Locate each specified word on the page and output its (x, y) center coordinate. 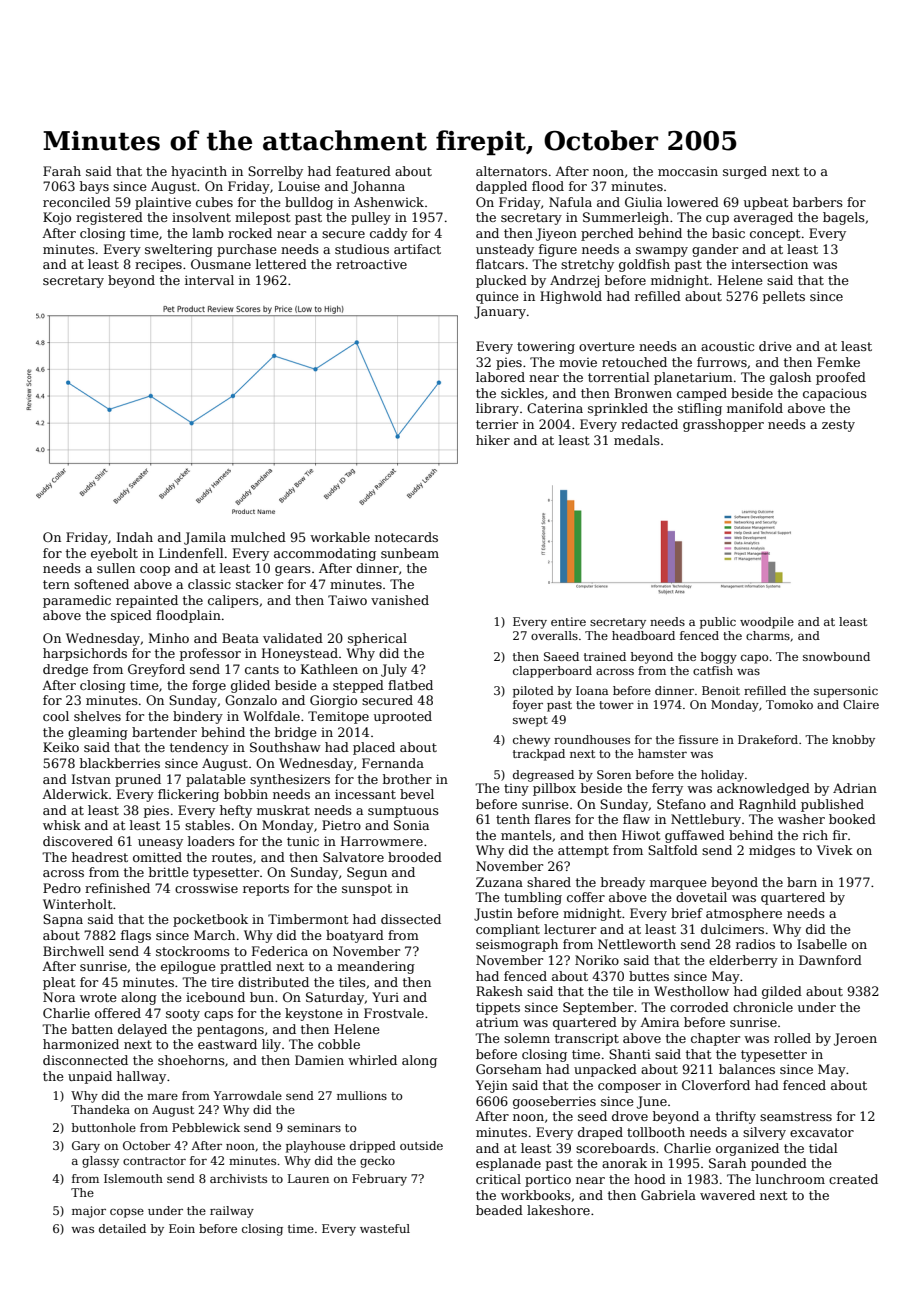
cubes (214, 202)
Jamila (205, 538)
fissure (698, 739)
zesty (838, 426)
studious (362, 249)
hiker (493, 440)
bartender (164, 732)
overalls (554, 635)
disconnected (85, 1060)
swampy (662, 252)
